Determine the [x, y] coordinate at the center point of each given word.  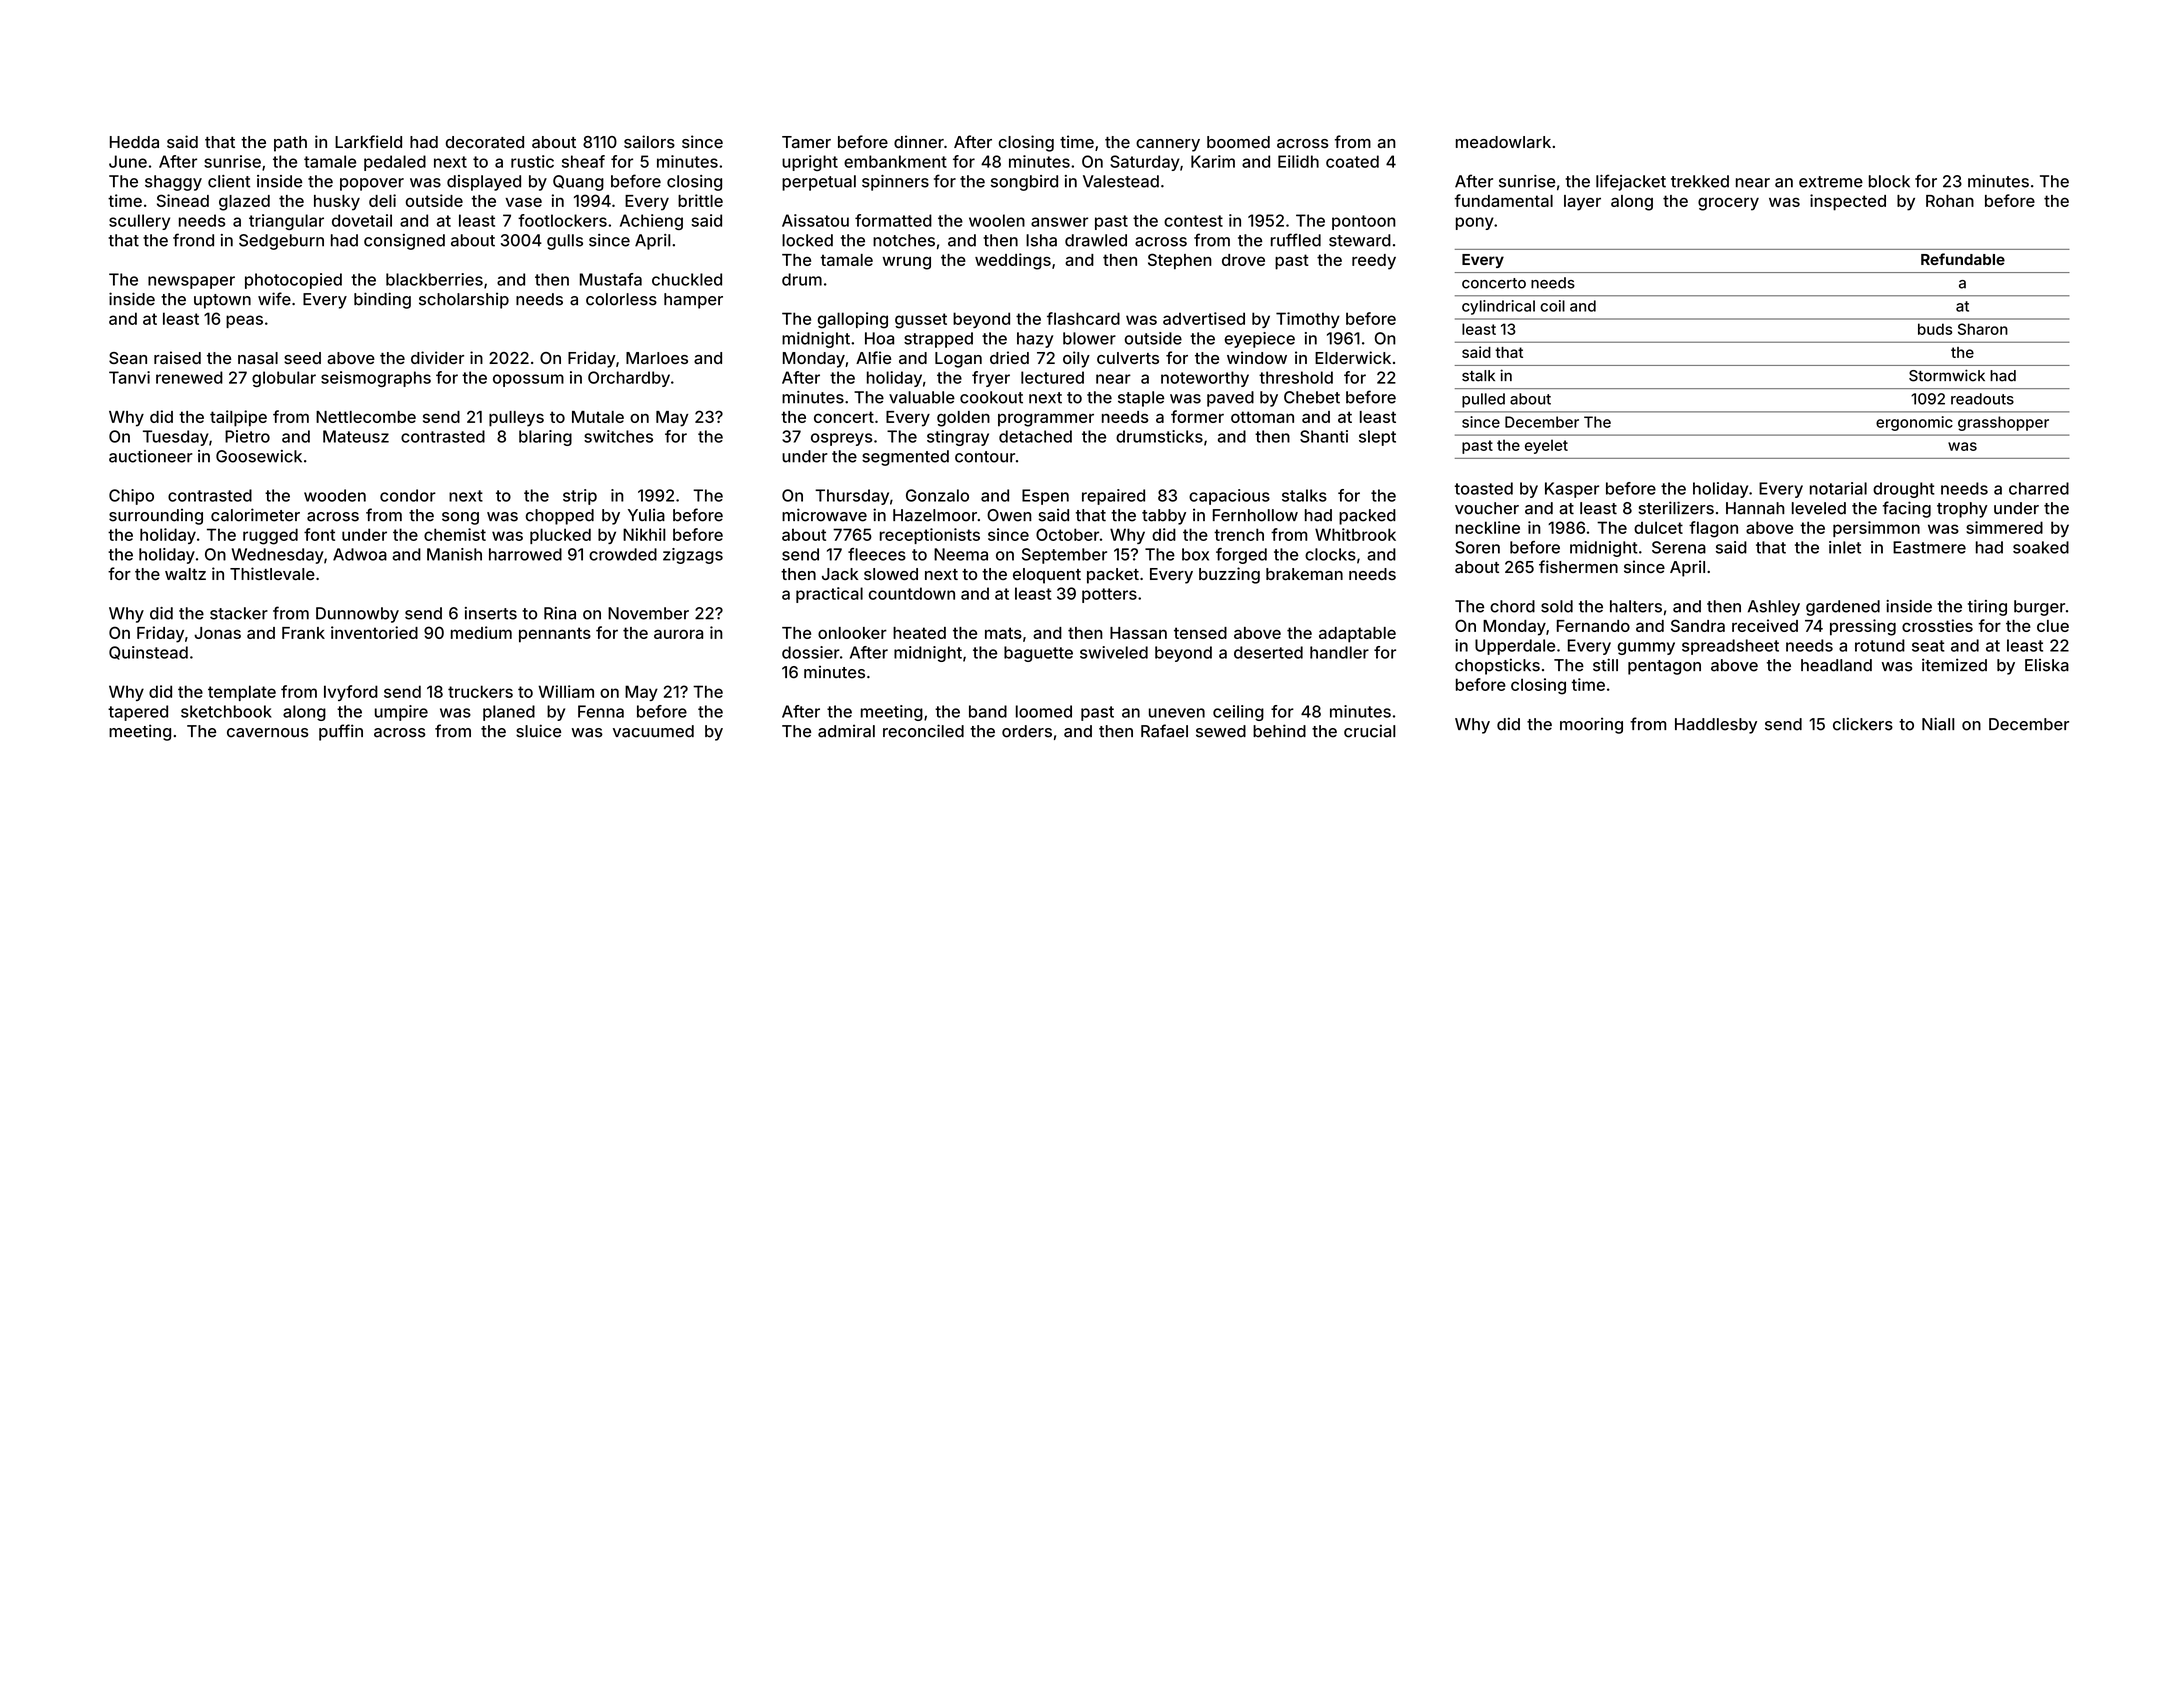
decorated [485, 142]
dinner [919, 141]
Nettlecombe [366, 417]
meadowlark [1503, 142]
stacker [239, 613]
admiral [846, 731]
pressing [1863, 627]
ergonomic [1914, 423]
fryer [991, 379]
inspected [1848, 202]
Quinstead [148, 653]
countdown [912, 593]
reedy [1374, 262]
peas [244, 321]
